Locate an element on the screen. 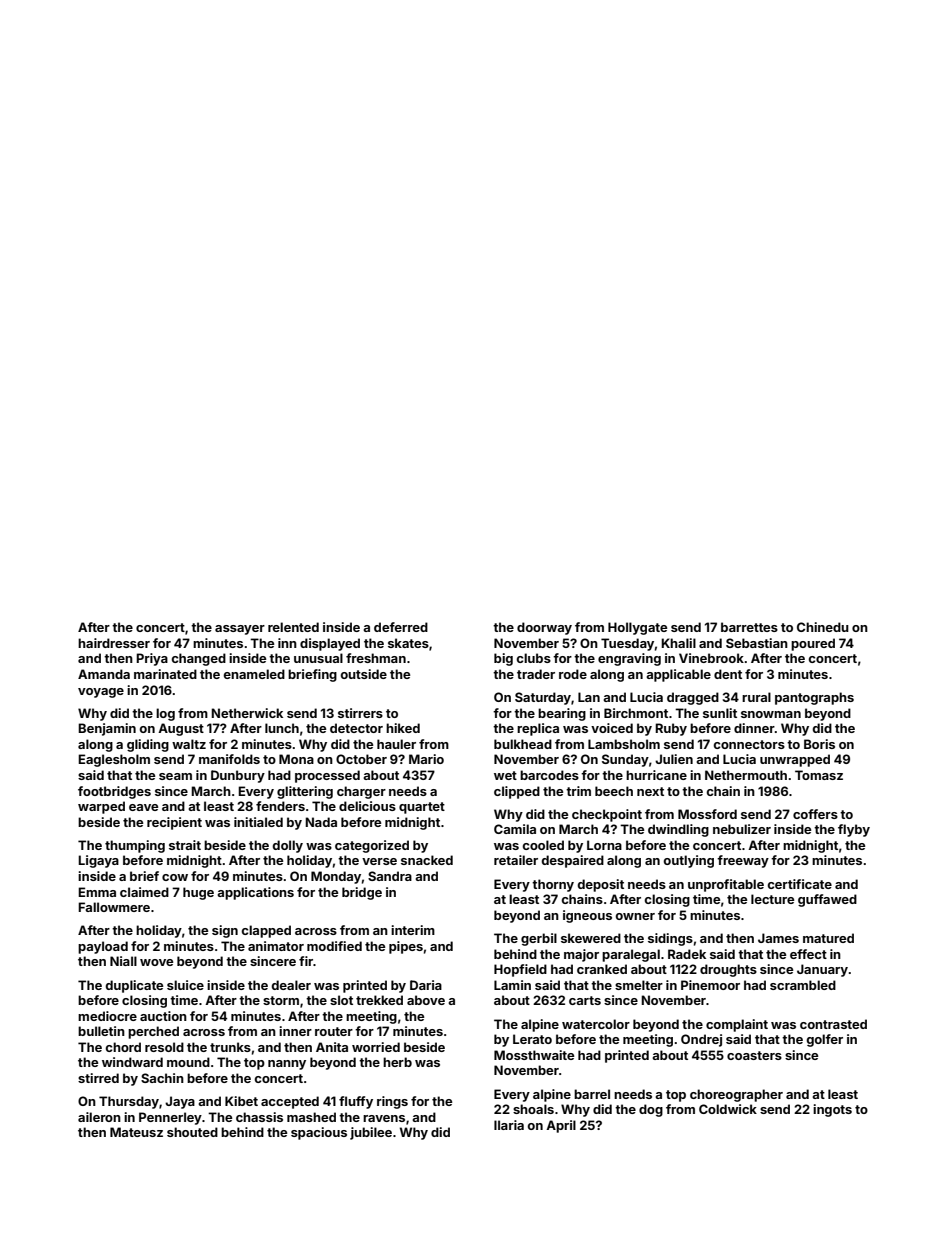  quartet is located at coordinates (422, 808).
